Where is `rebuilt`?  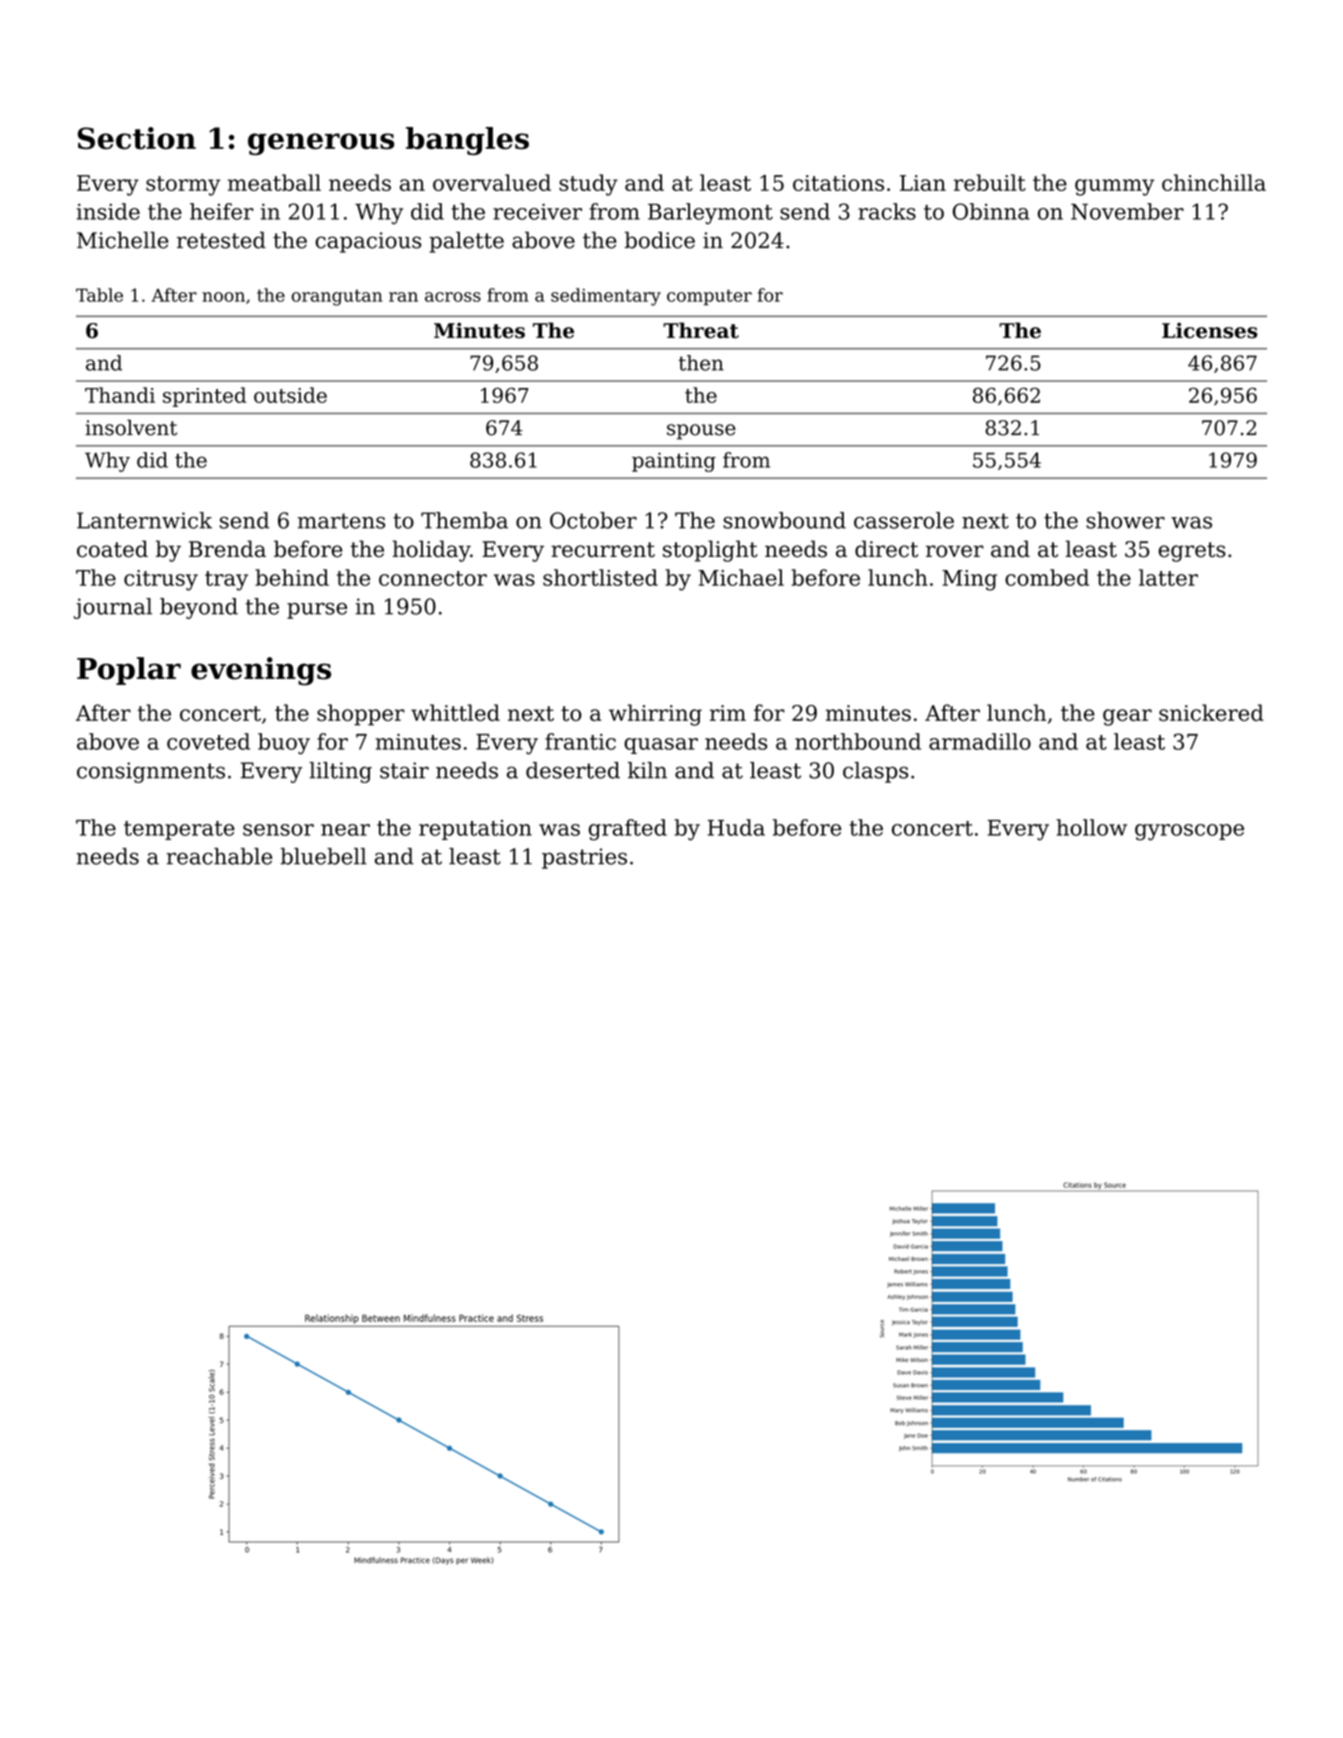 rebuilt is located at coordinates (990, 182).
